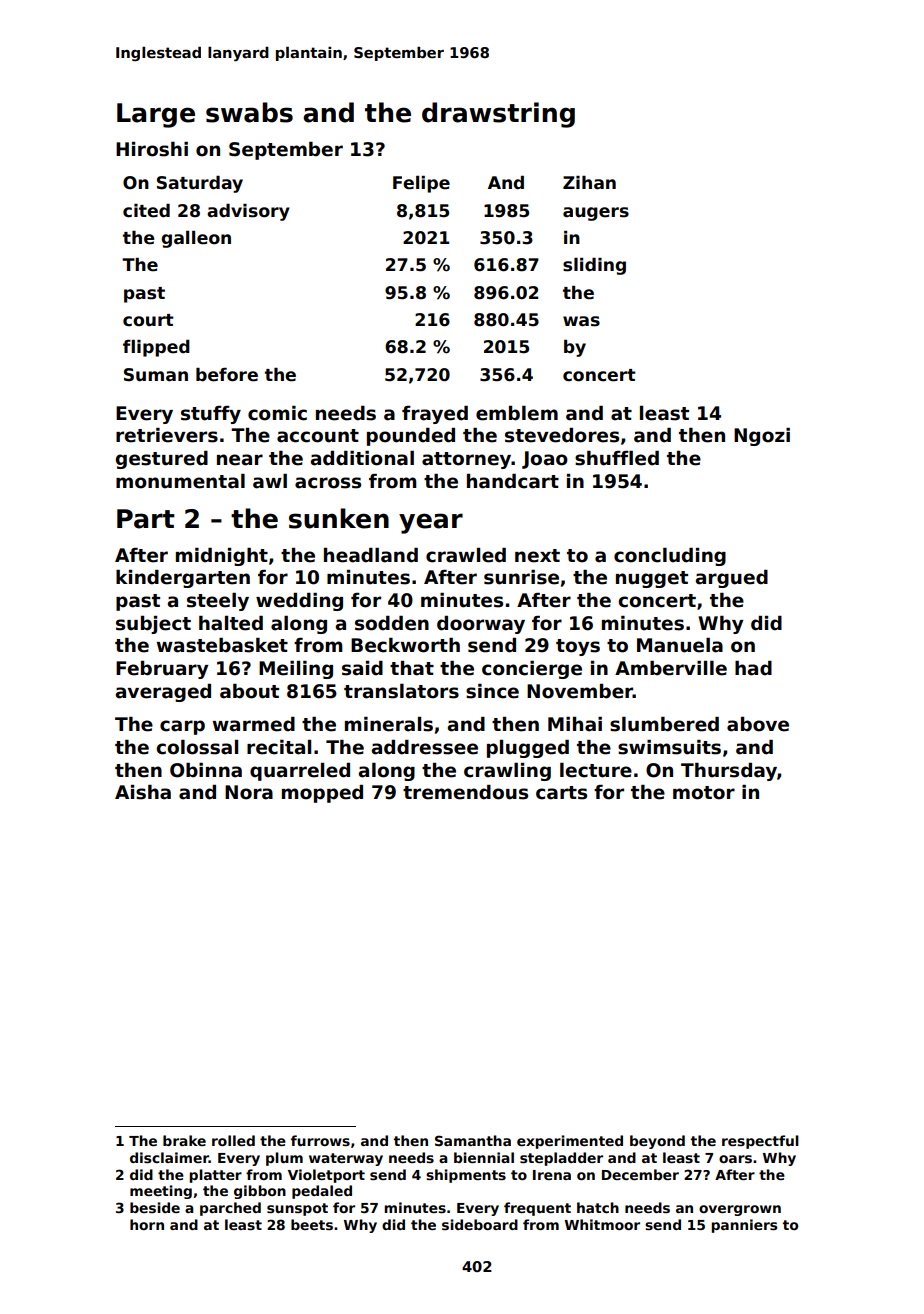 Image resolution: width=924 pixels, height=1314 pixels. Describe the element at coordinates (704, 793) in the page. I see `motor` at that location.
